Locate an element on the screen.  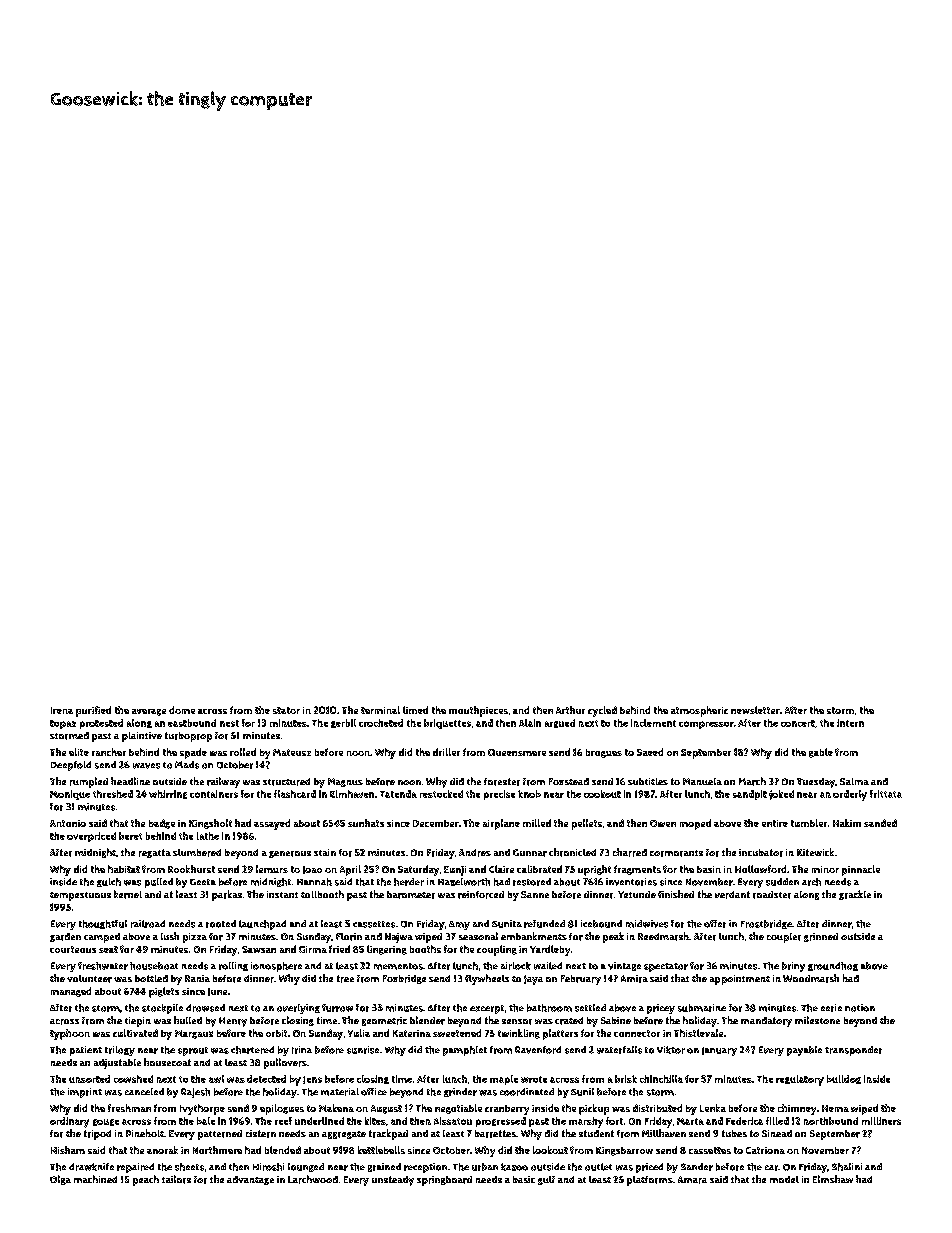
Rajesh is located at coordinates (195, 1093).
